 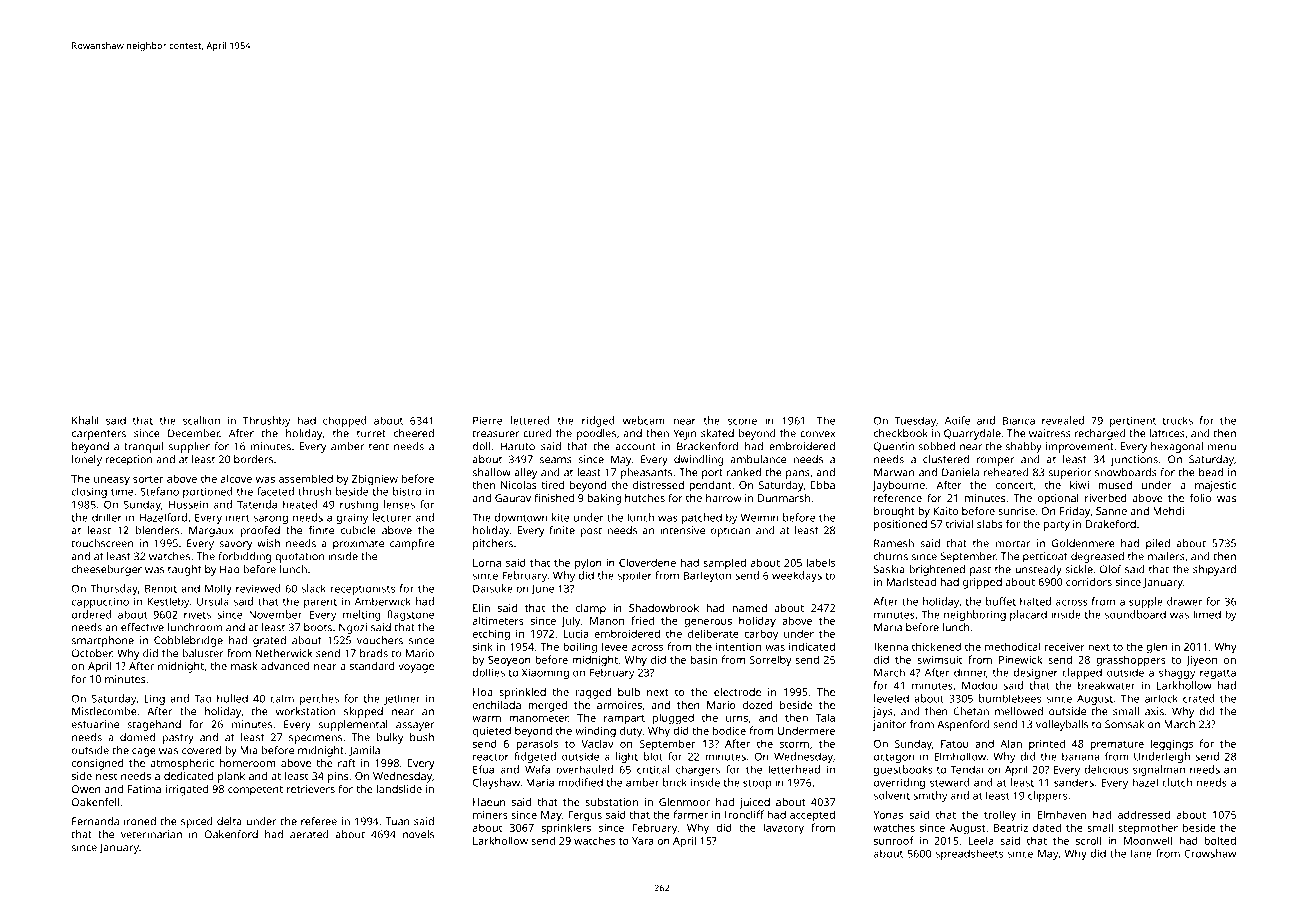 What do you see at coordinates (911, 582) in the screenshot?
I see `Marlstead` at bounding box center [911, 582].
